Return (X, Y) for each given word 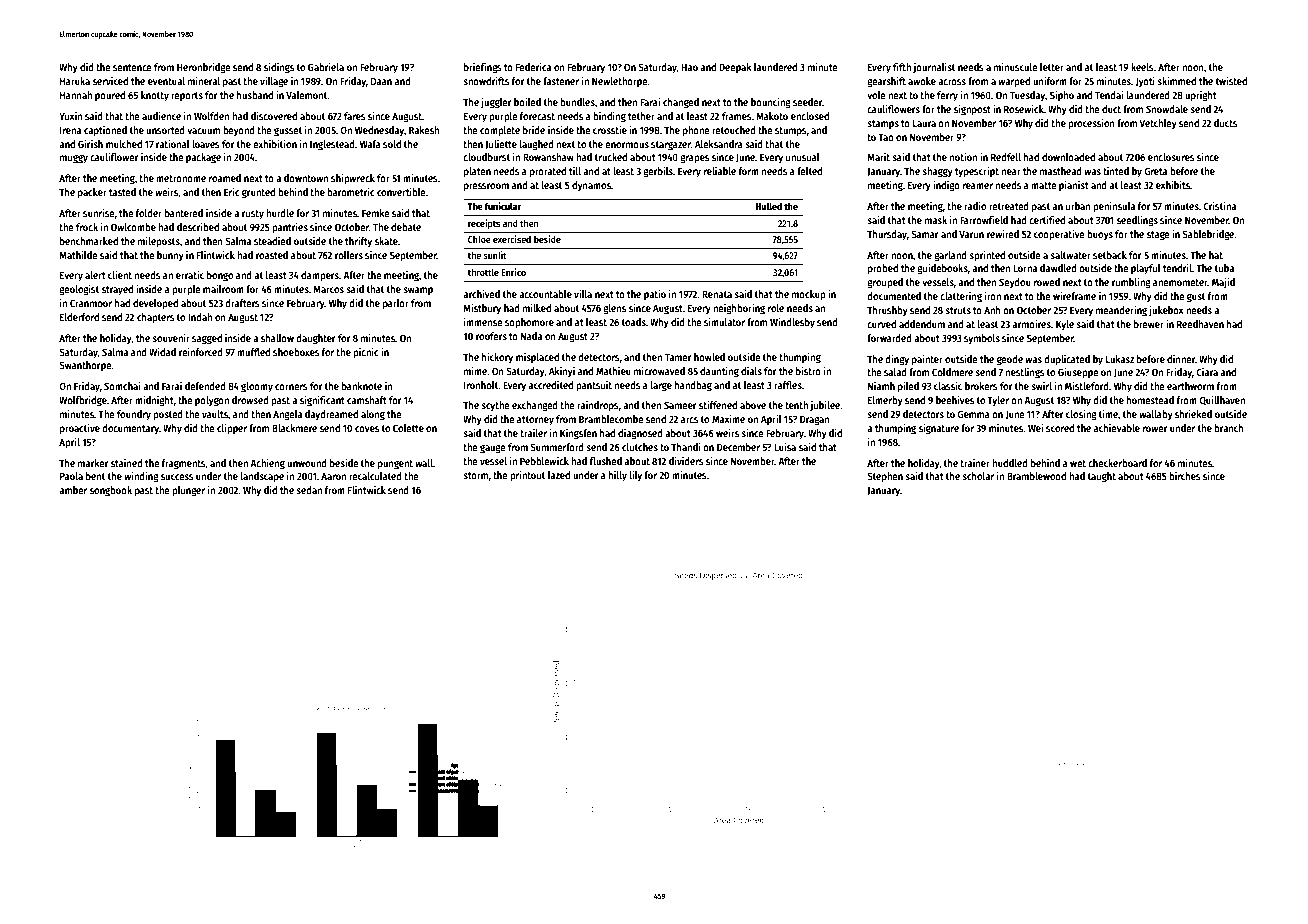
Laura (924, 123)
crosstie (610, 130)
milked (537, 308)
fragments (184, 464)
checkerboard (1117, 463)
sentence (132, 67)
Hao (689, 67)
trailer (533, 433)
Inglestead (332, 145)
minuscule (1016, 67)
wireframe (1074, 296)
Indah (200, 317)
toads (634, 322)
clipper (232, 429)
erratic (190, 275)
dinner (1181, 359)
